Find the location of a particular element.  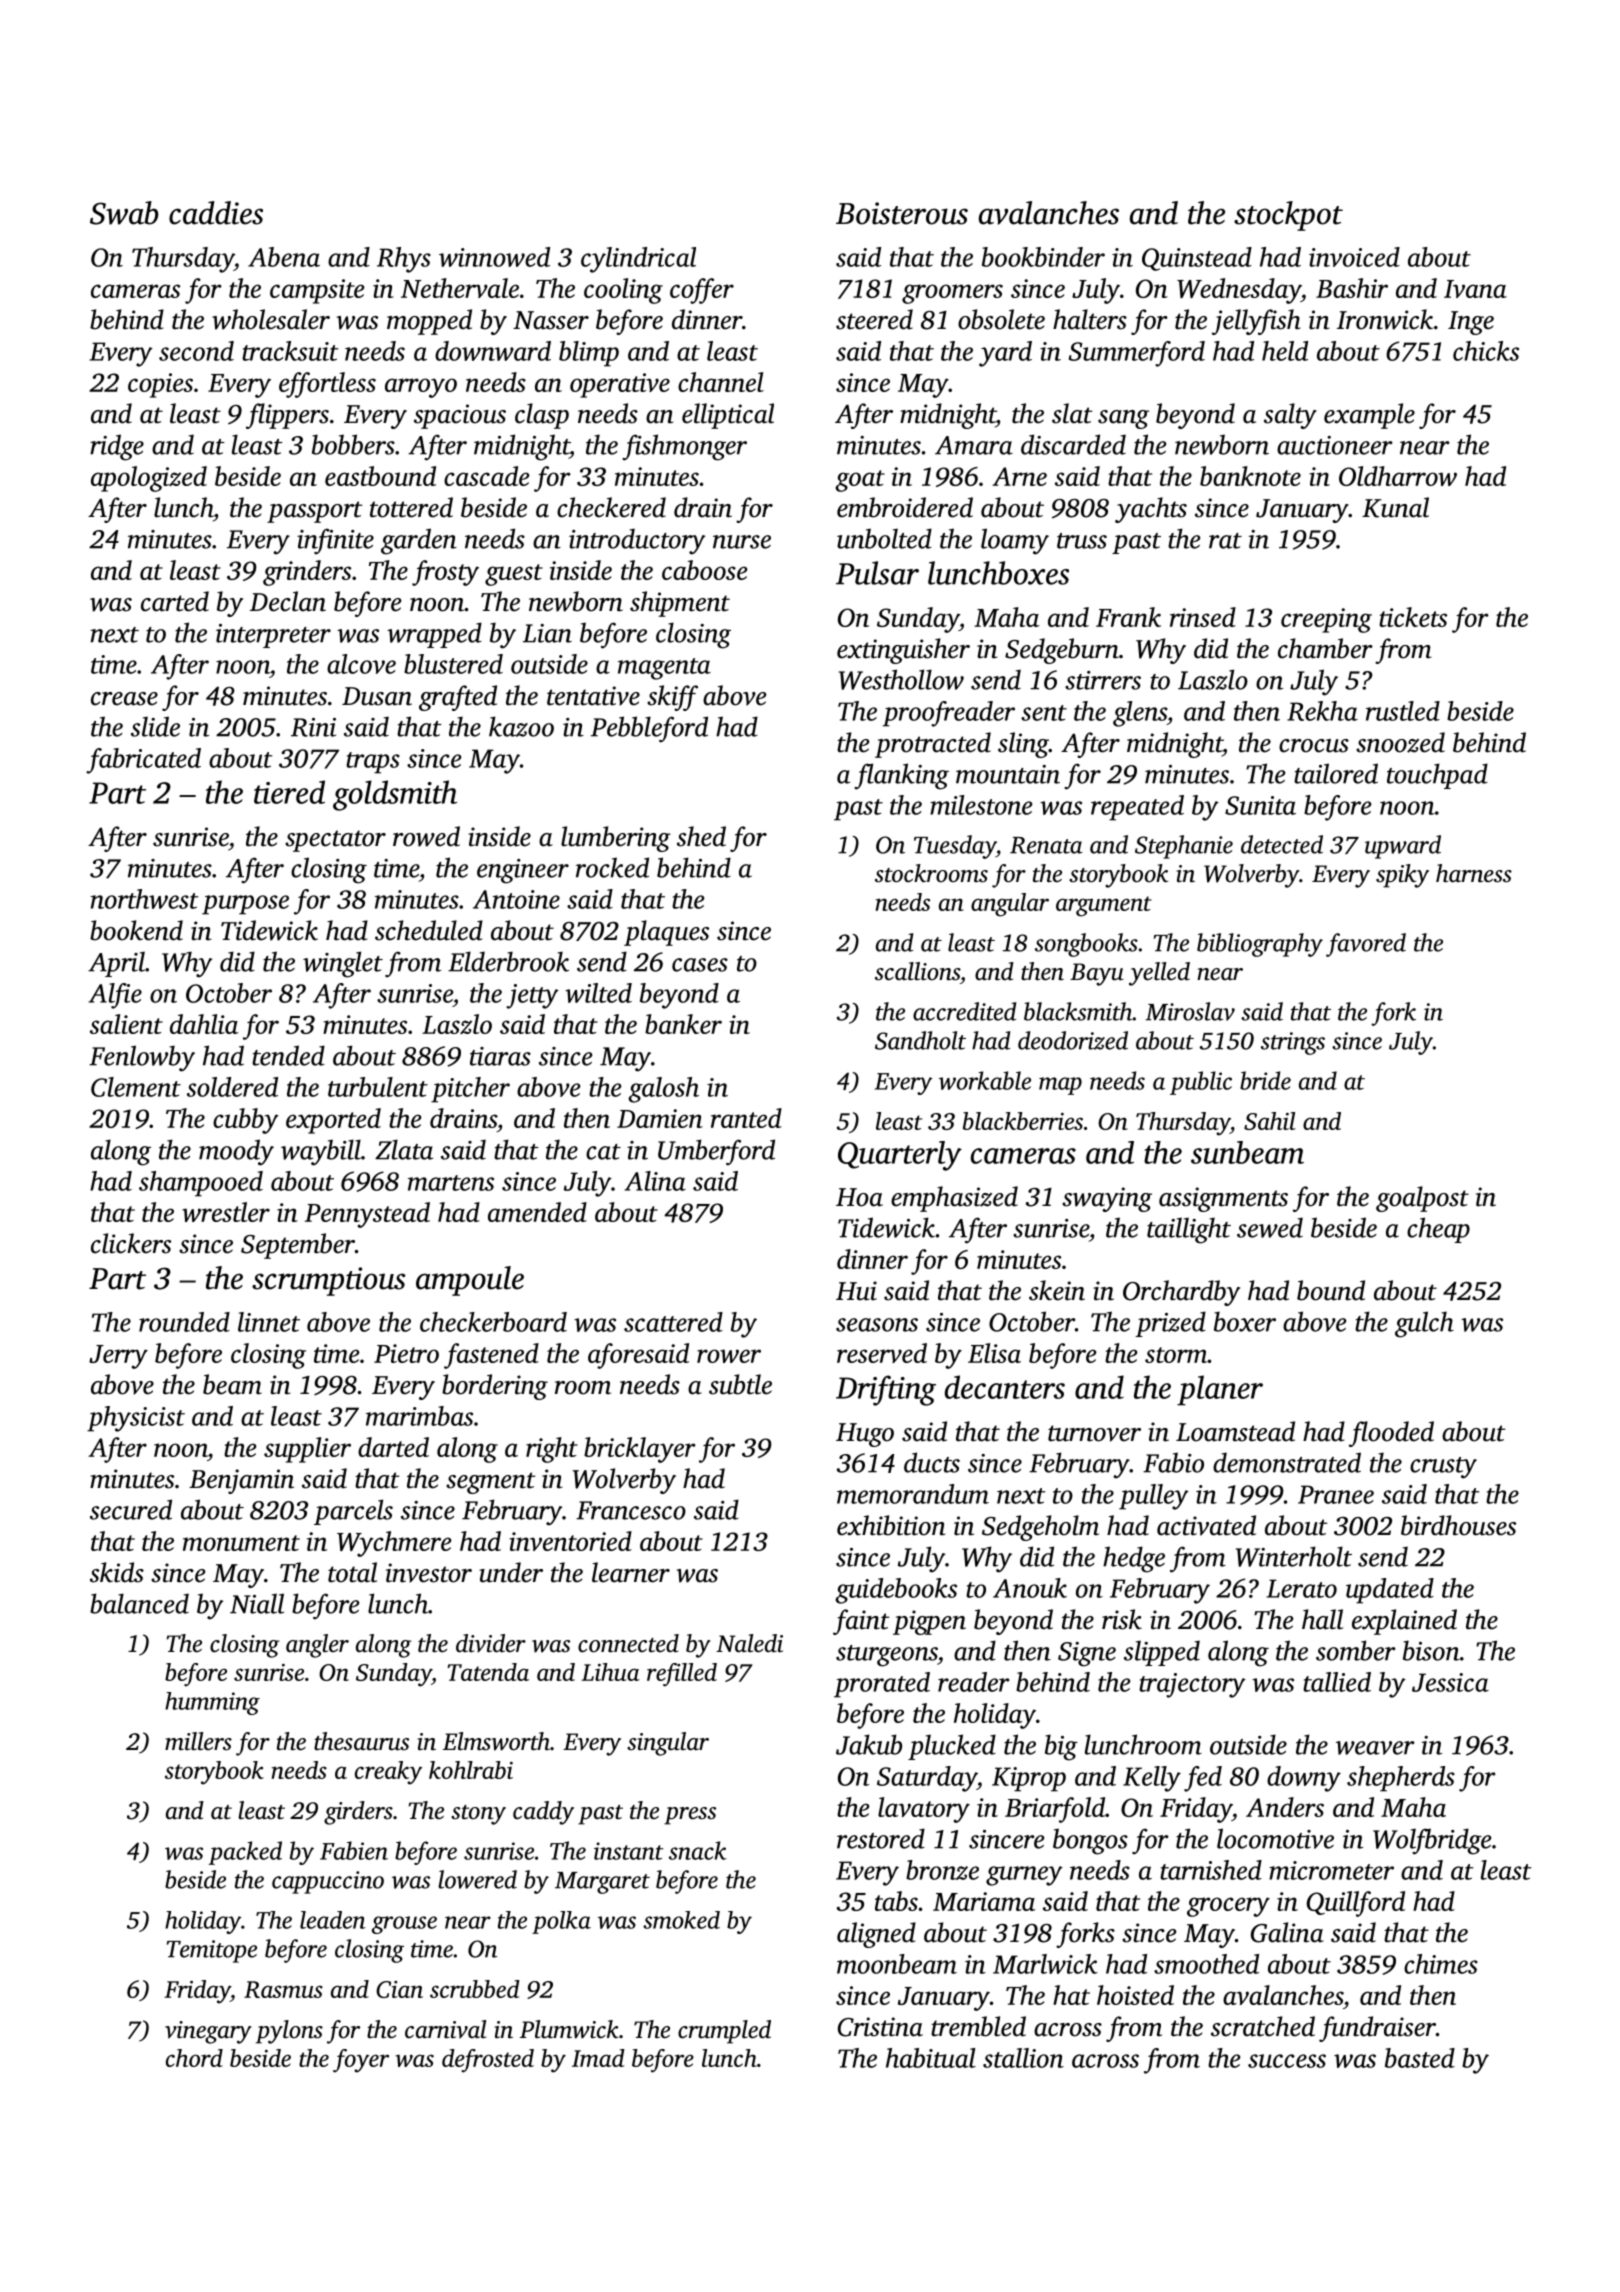

cylindrical is located at coordinates (638, 260).
